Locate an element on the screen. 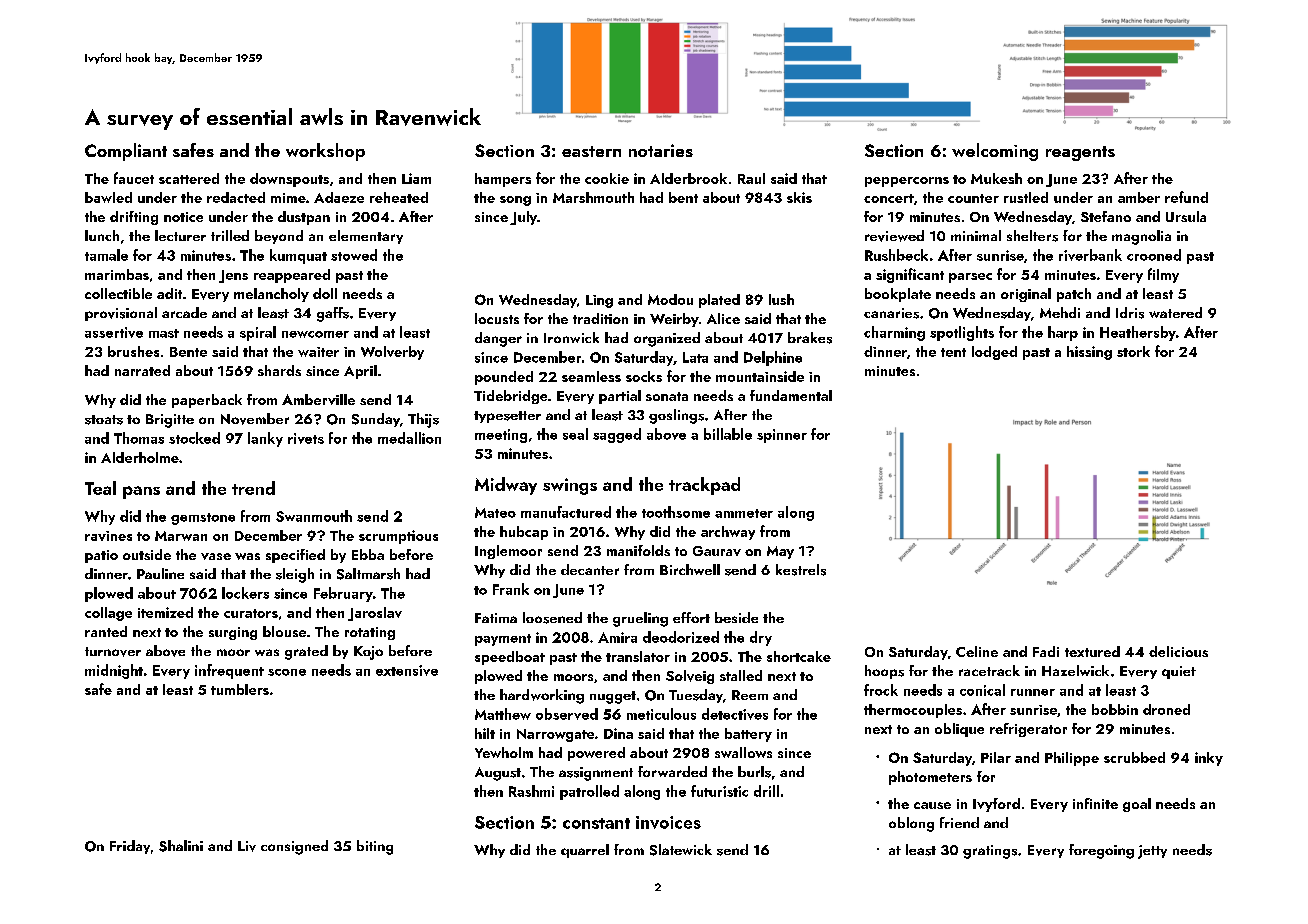 Image resolution: width=1308 pixels, height=924 pixels. notaries is located at coordinates (661, 150).
